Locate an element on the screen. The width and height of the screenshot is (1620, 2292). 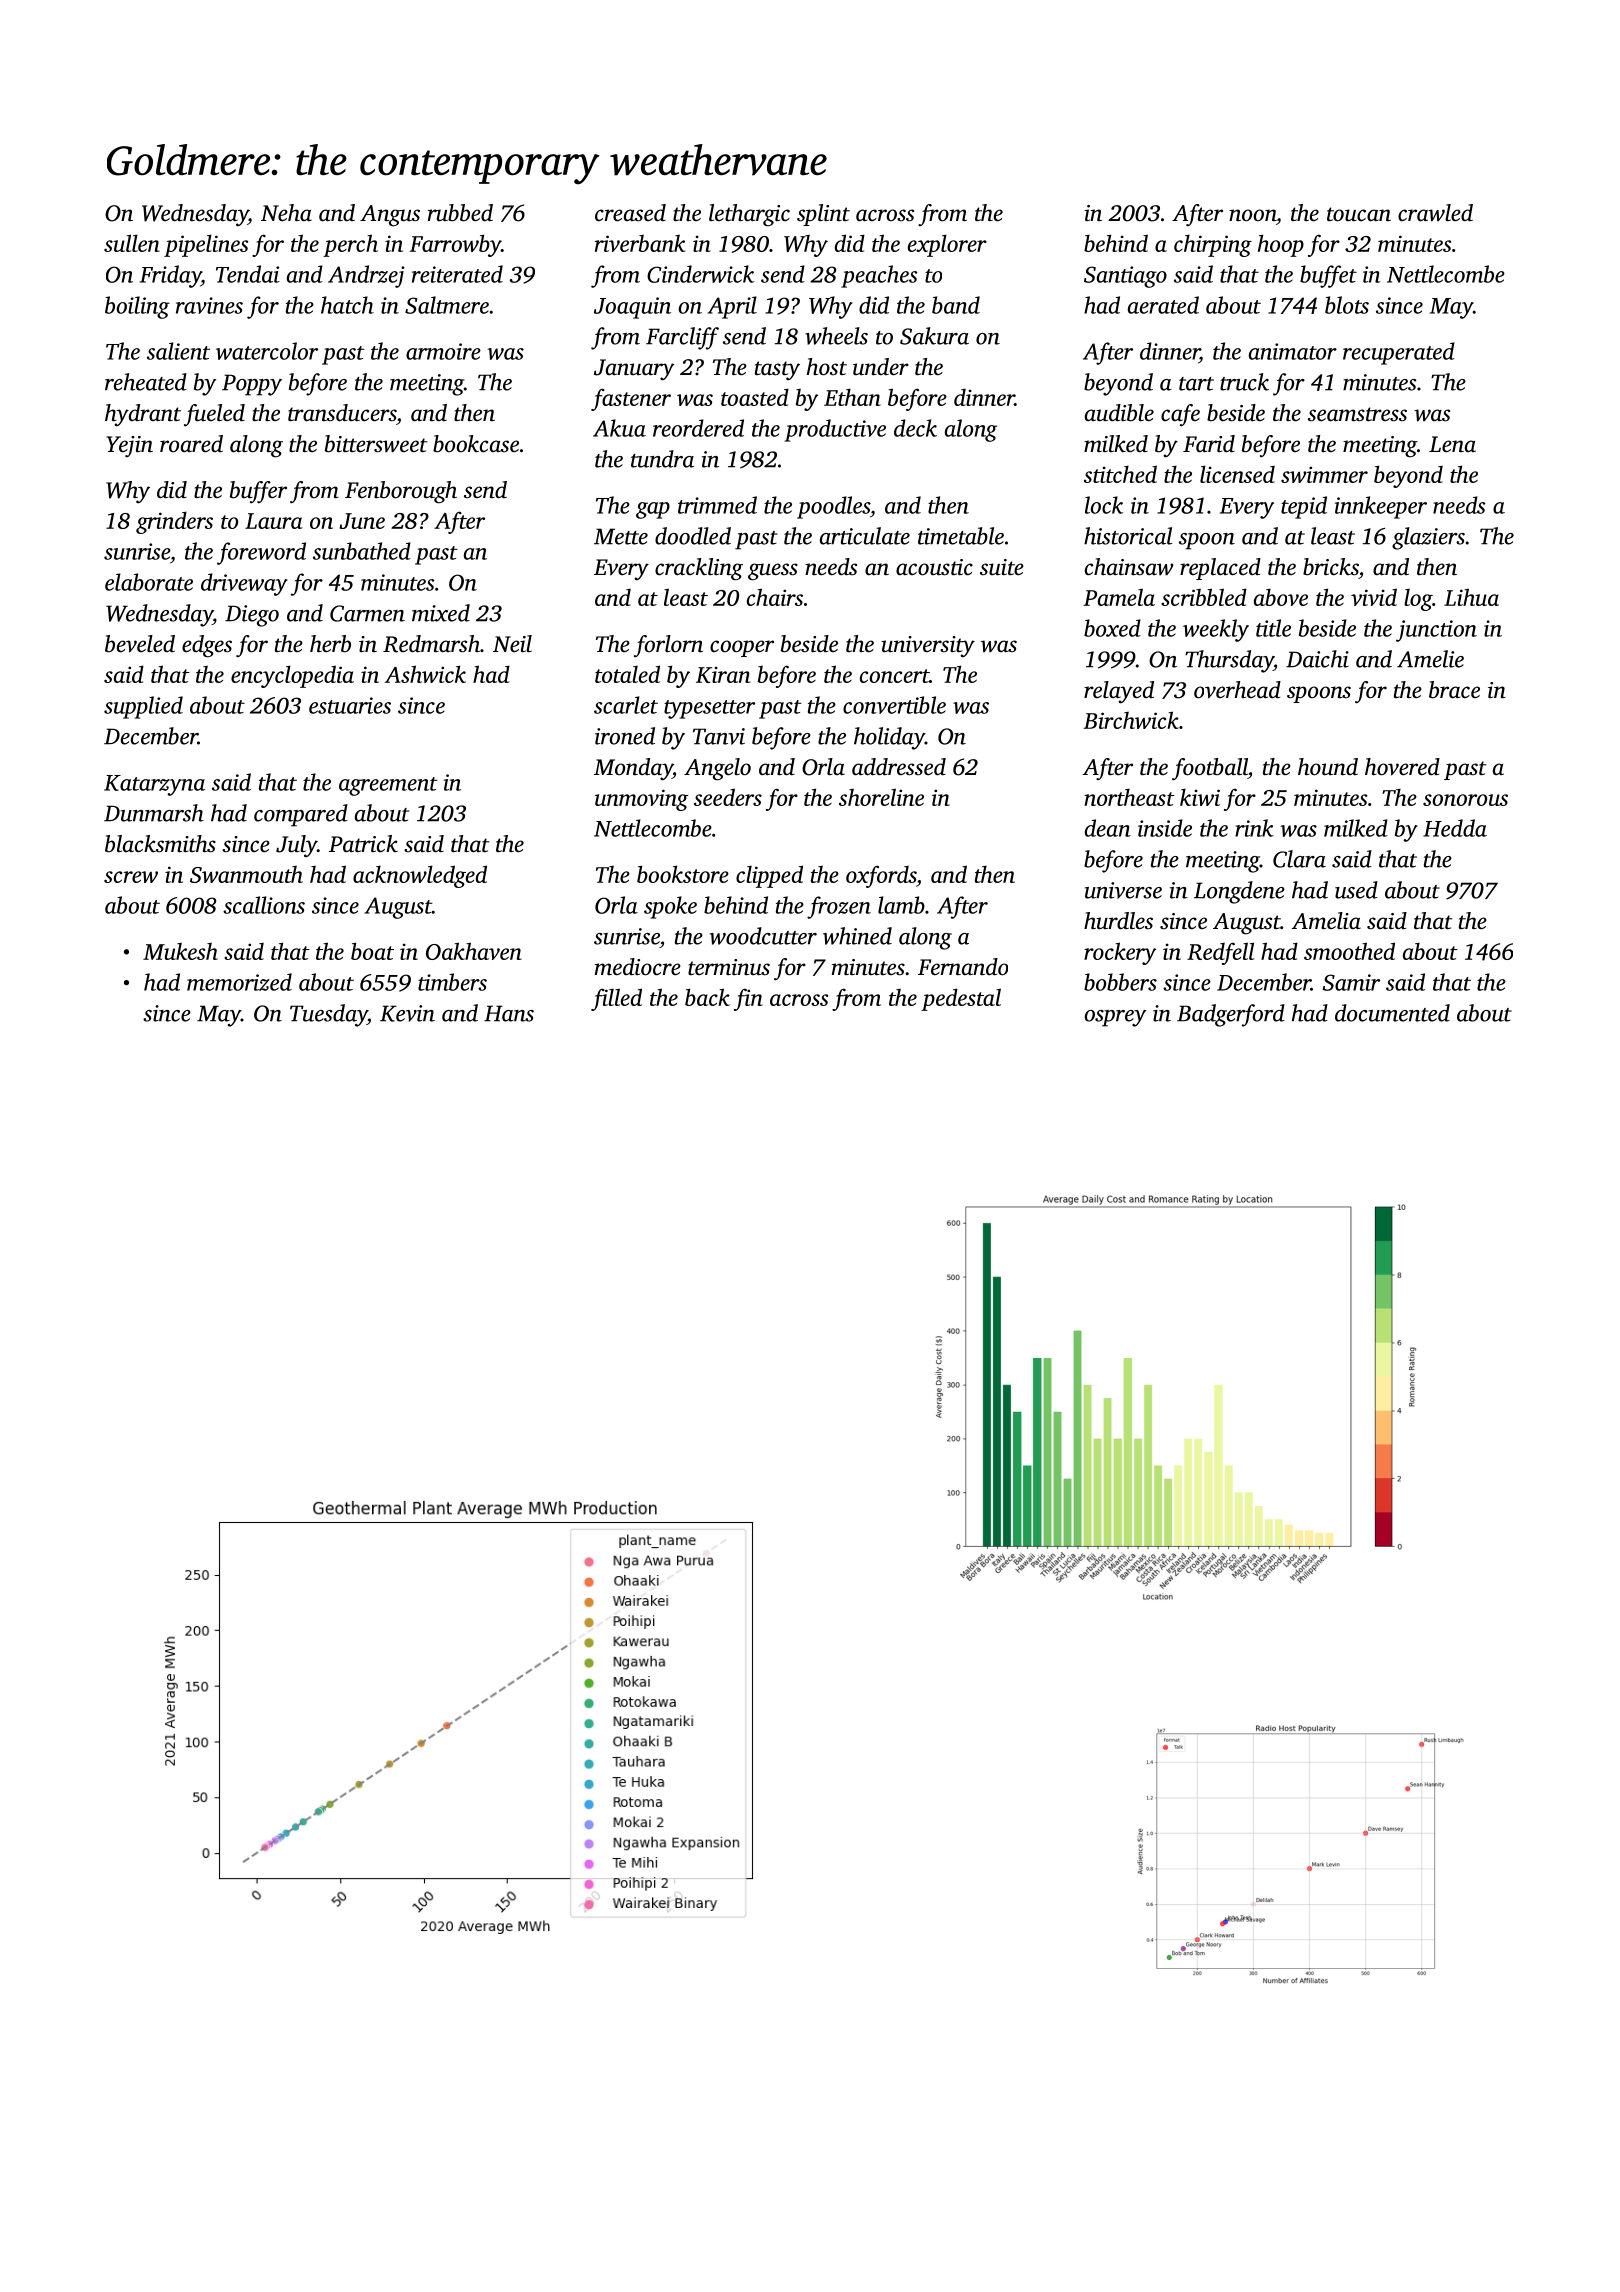
crawled is located at coordinates (1435, 213).
